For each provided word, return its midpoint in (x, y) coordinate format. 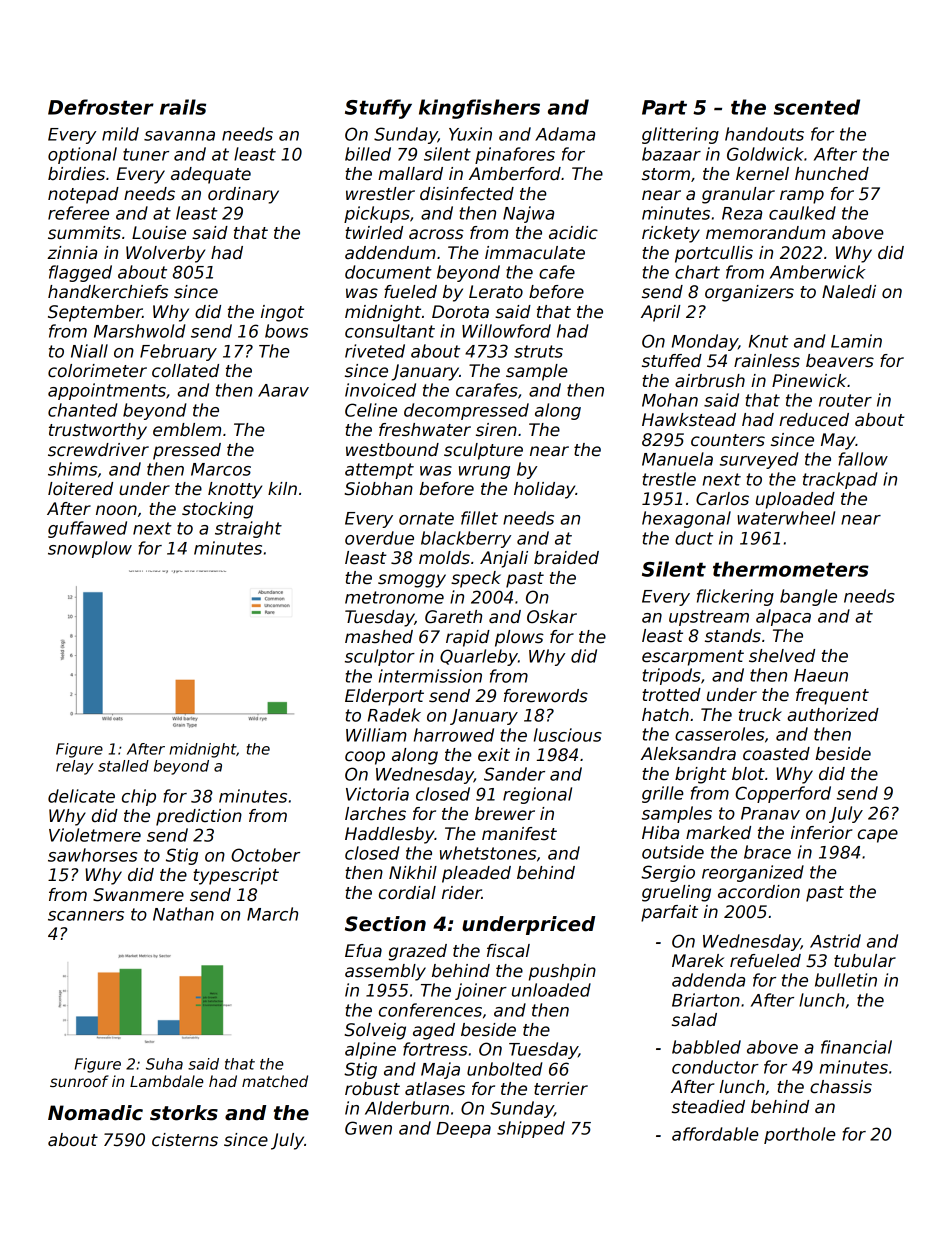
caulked (802, 213)
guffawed (87, 529)
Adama (565, 134)
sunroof (79, 1081)
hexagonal (686, 519)
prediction (199, 817)
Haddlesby (390, 835)
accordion (759, 892)
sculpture (483, 451)
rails (183, 107)
